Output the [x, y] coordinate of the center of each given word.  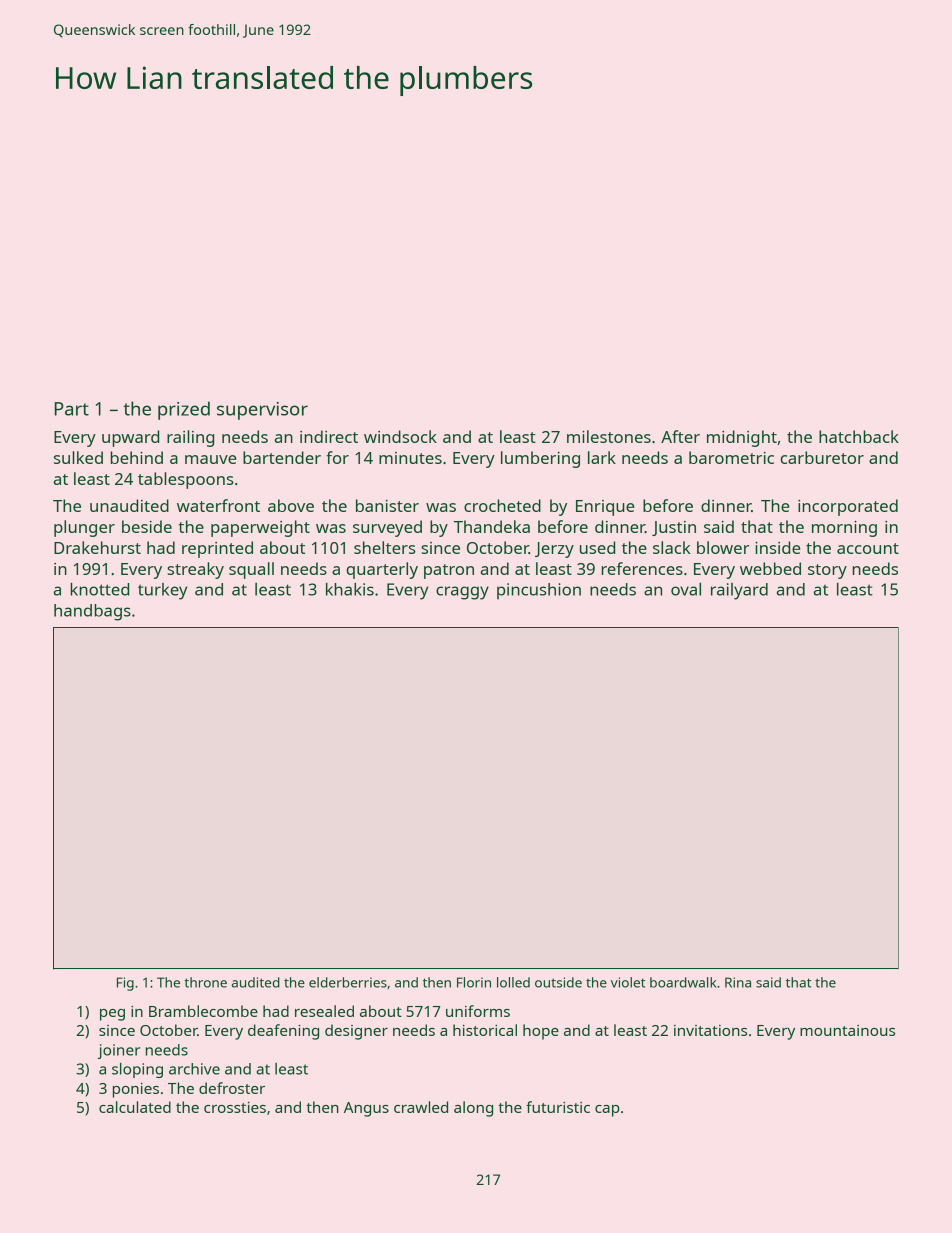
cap [607, 1111]
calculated [135, 1107]
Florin [474, 982]
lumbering [540, 459]
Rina [738, 982]
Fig [125, 984]
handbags [92, 612]
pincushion [539, 591]
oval [686, 589]
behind [136, 457]
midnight [742, 438]
